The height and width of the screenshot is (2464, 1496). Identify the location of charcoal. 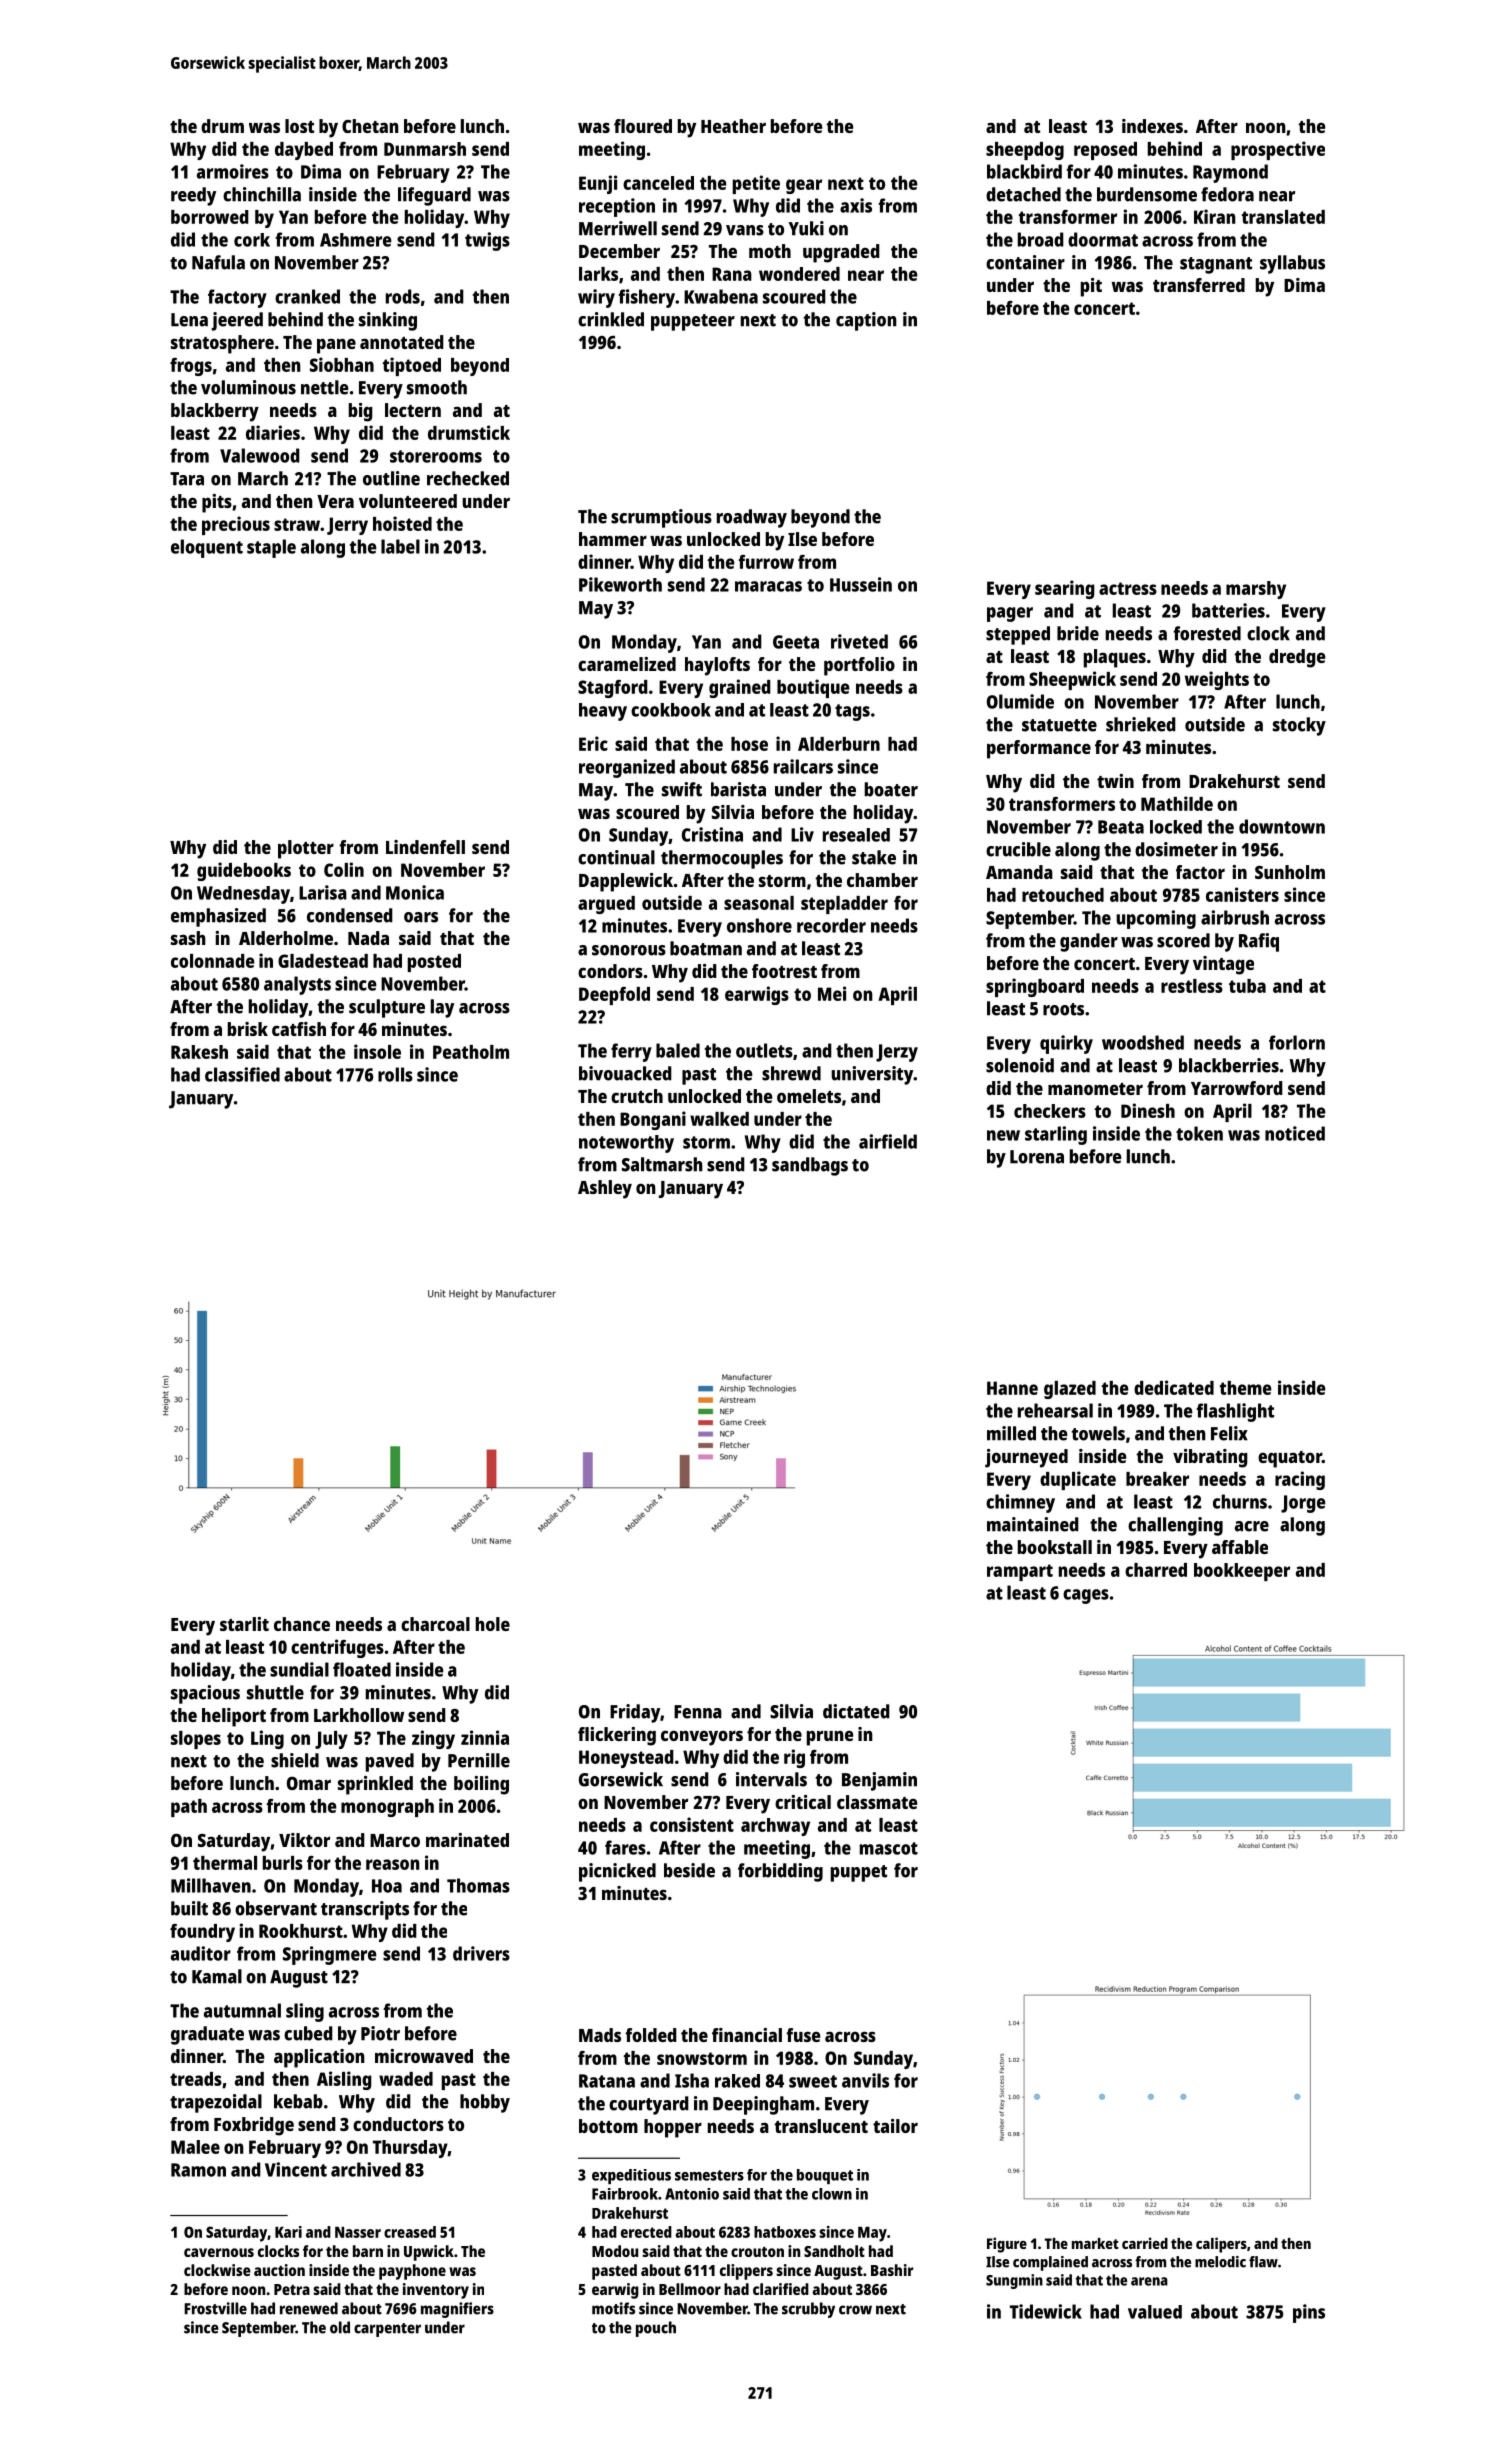
(435, 1624).
